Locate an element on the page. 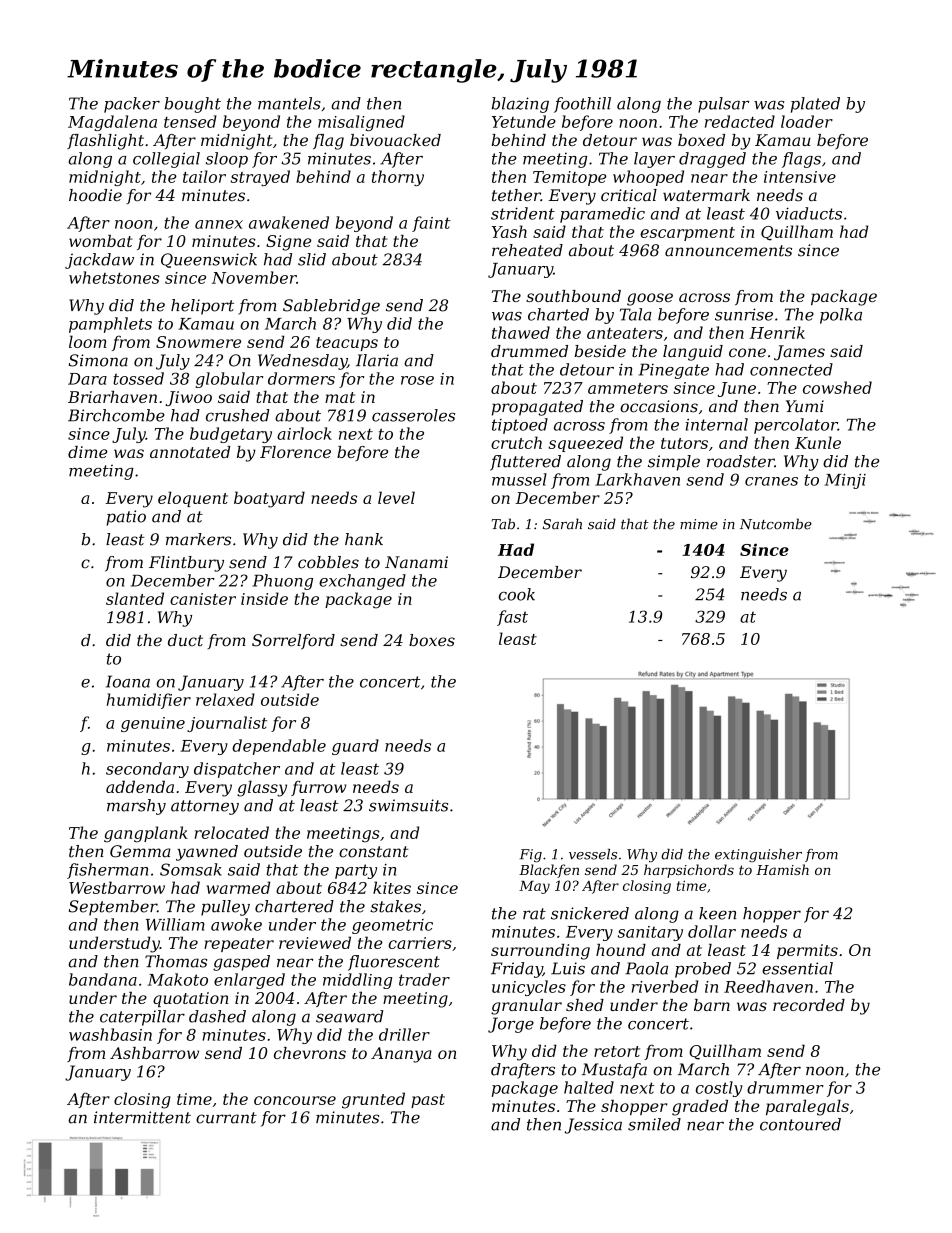 The width and height of the document is (952, 1233). Dara is located at coordinates (87, 379).
